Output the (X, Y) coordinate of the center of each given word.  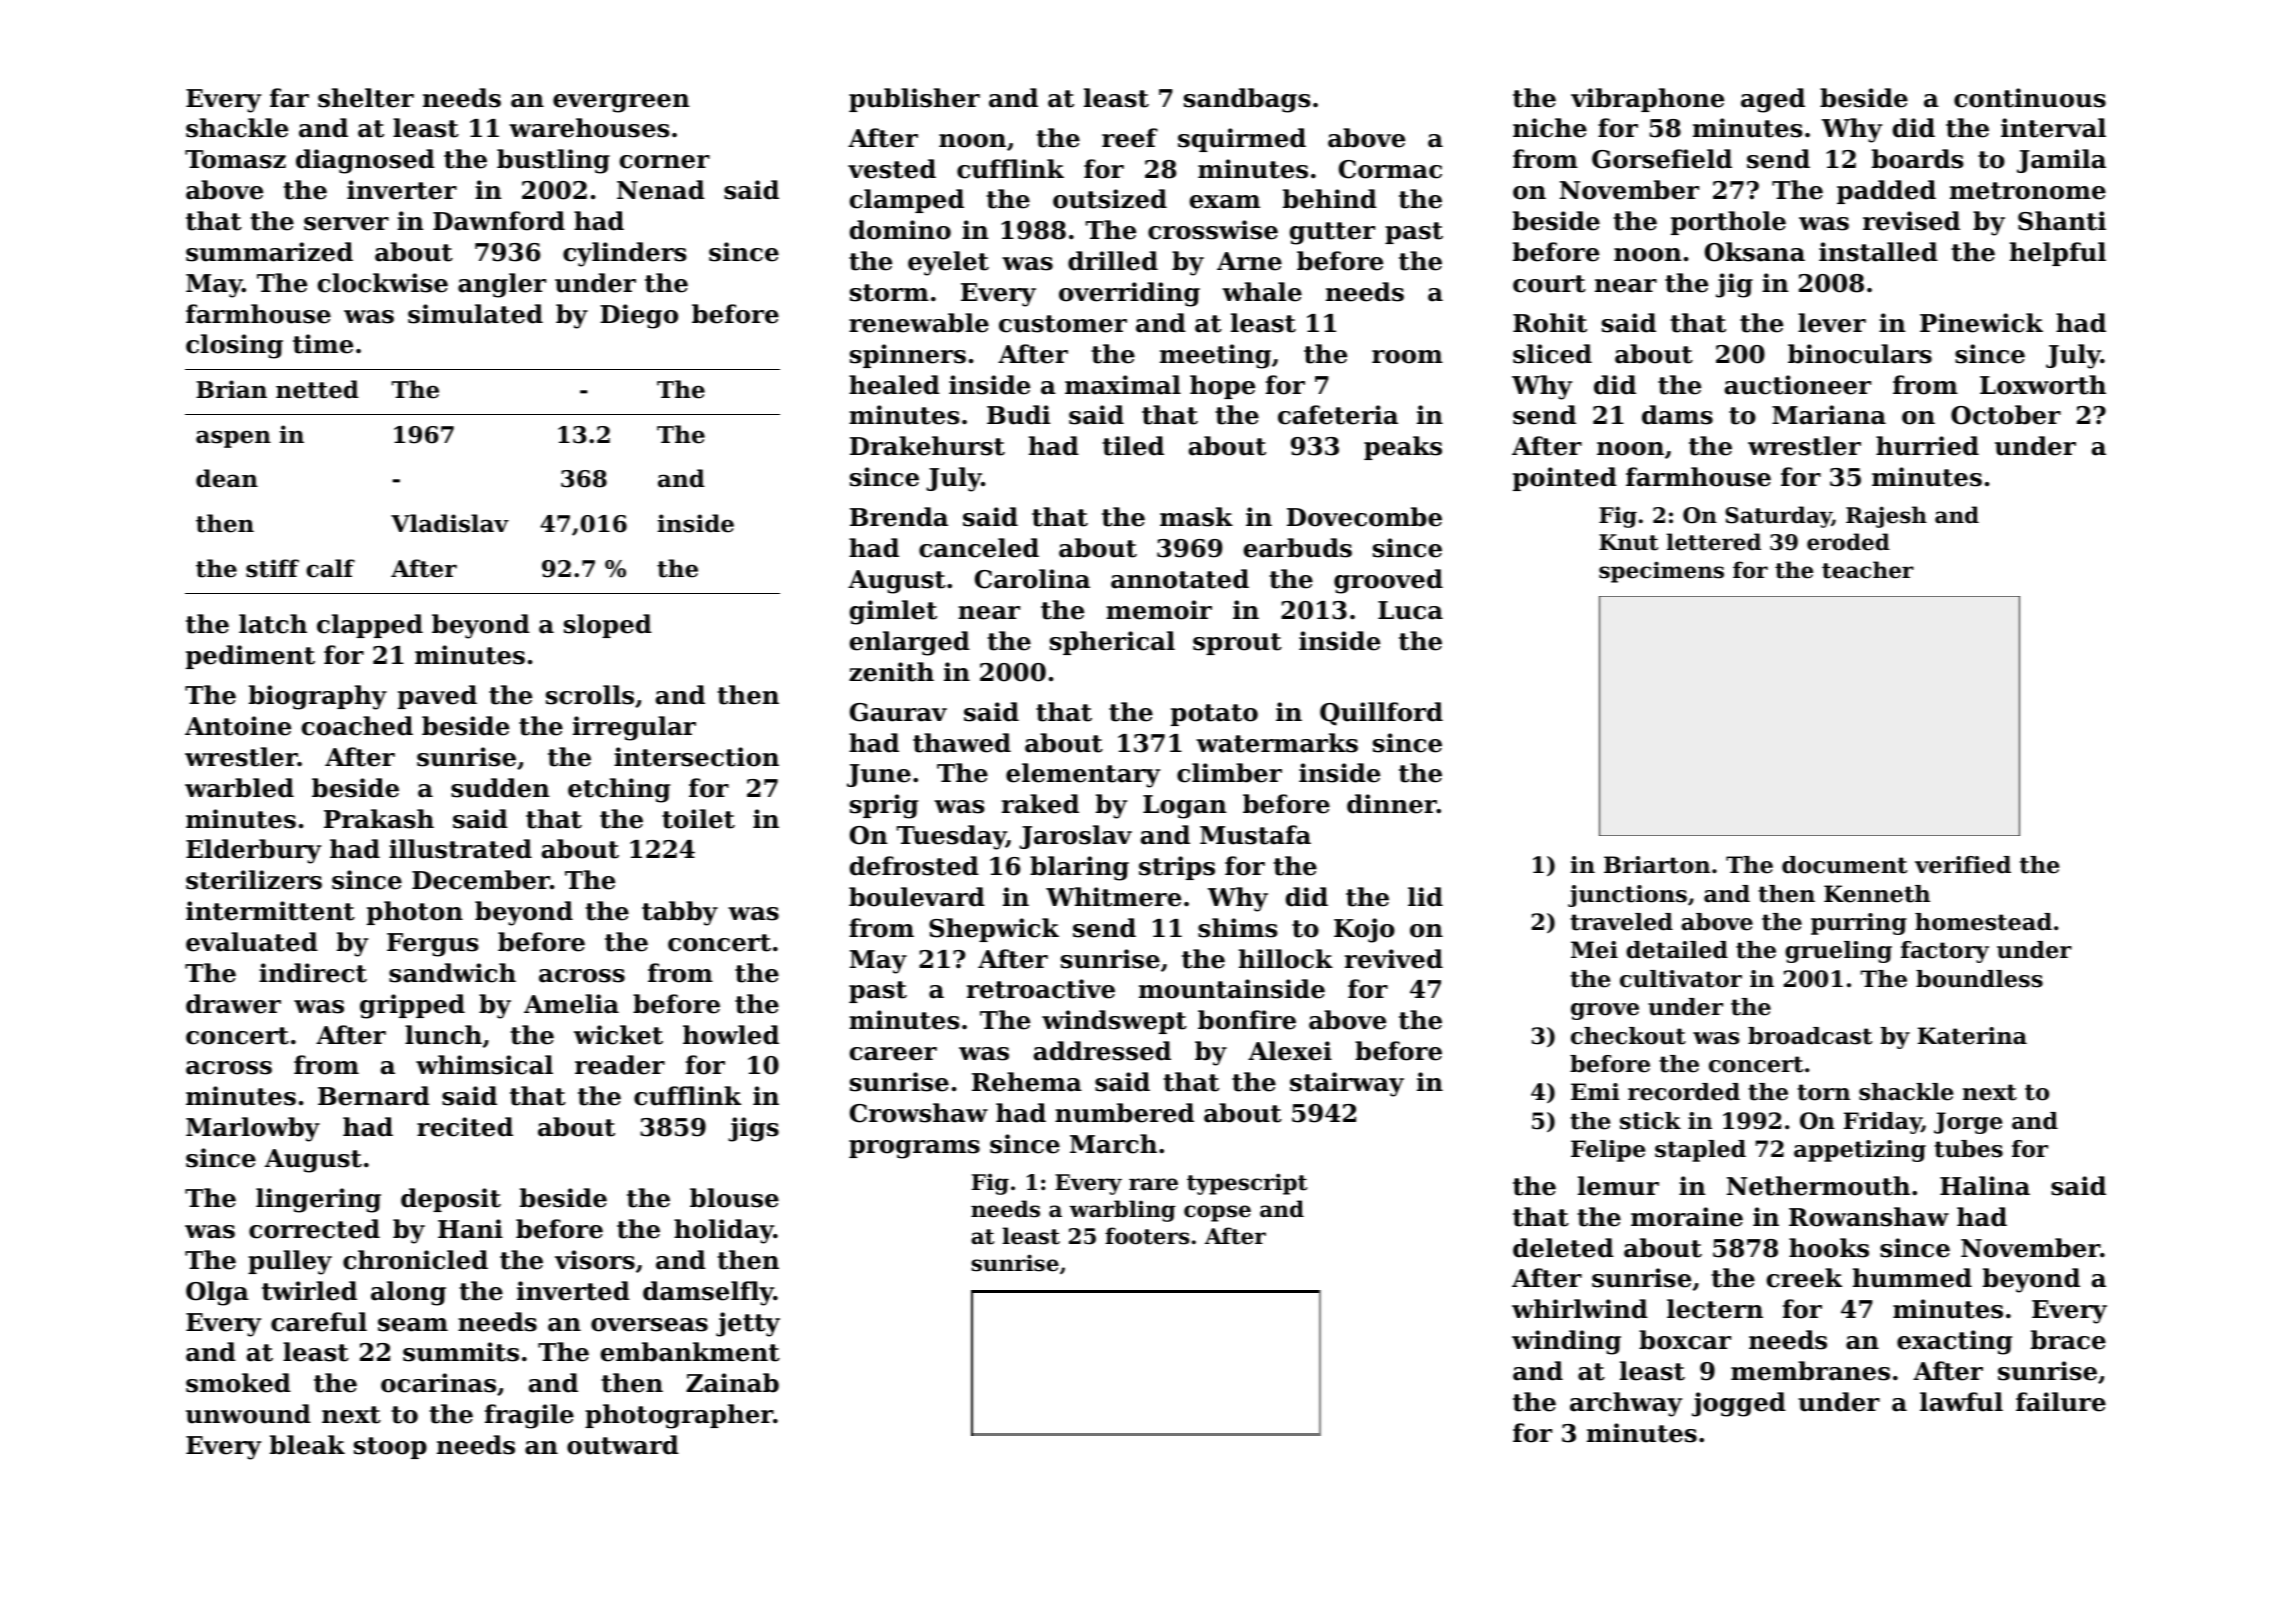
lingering (318, 1200)
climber (1229, 773)
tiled (1133, 446)
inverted (573, 1291)
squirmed (1242, 140)
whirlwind (1580, 1309)
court (1549, 284)
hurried (1927, 446)
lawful (1961, 1402)
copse (1217, 1213)
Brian (231, 389)
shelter (366, 98)
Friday (1883, 1123)
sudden (500, 788)
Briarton (1657, 865)
